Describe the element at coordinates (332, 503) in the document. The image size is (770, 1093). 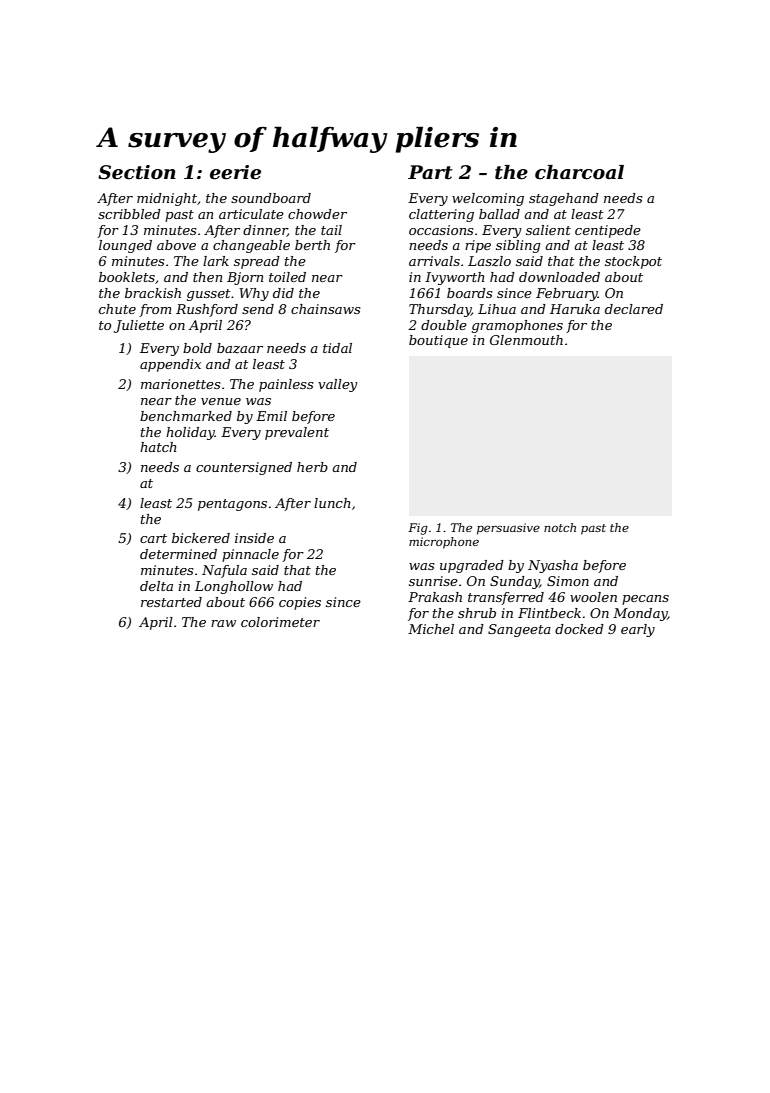
I see `lunch` at that location.
